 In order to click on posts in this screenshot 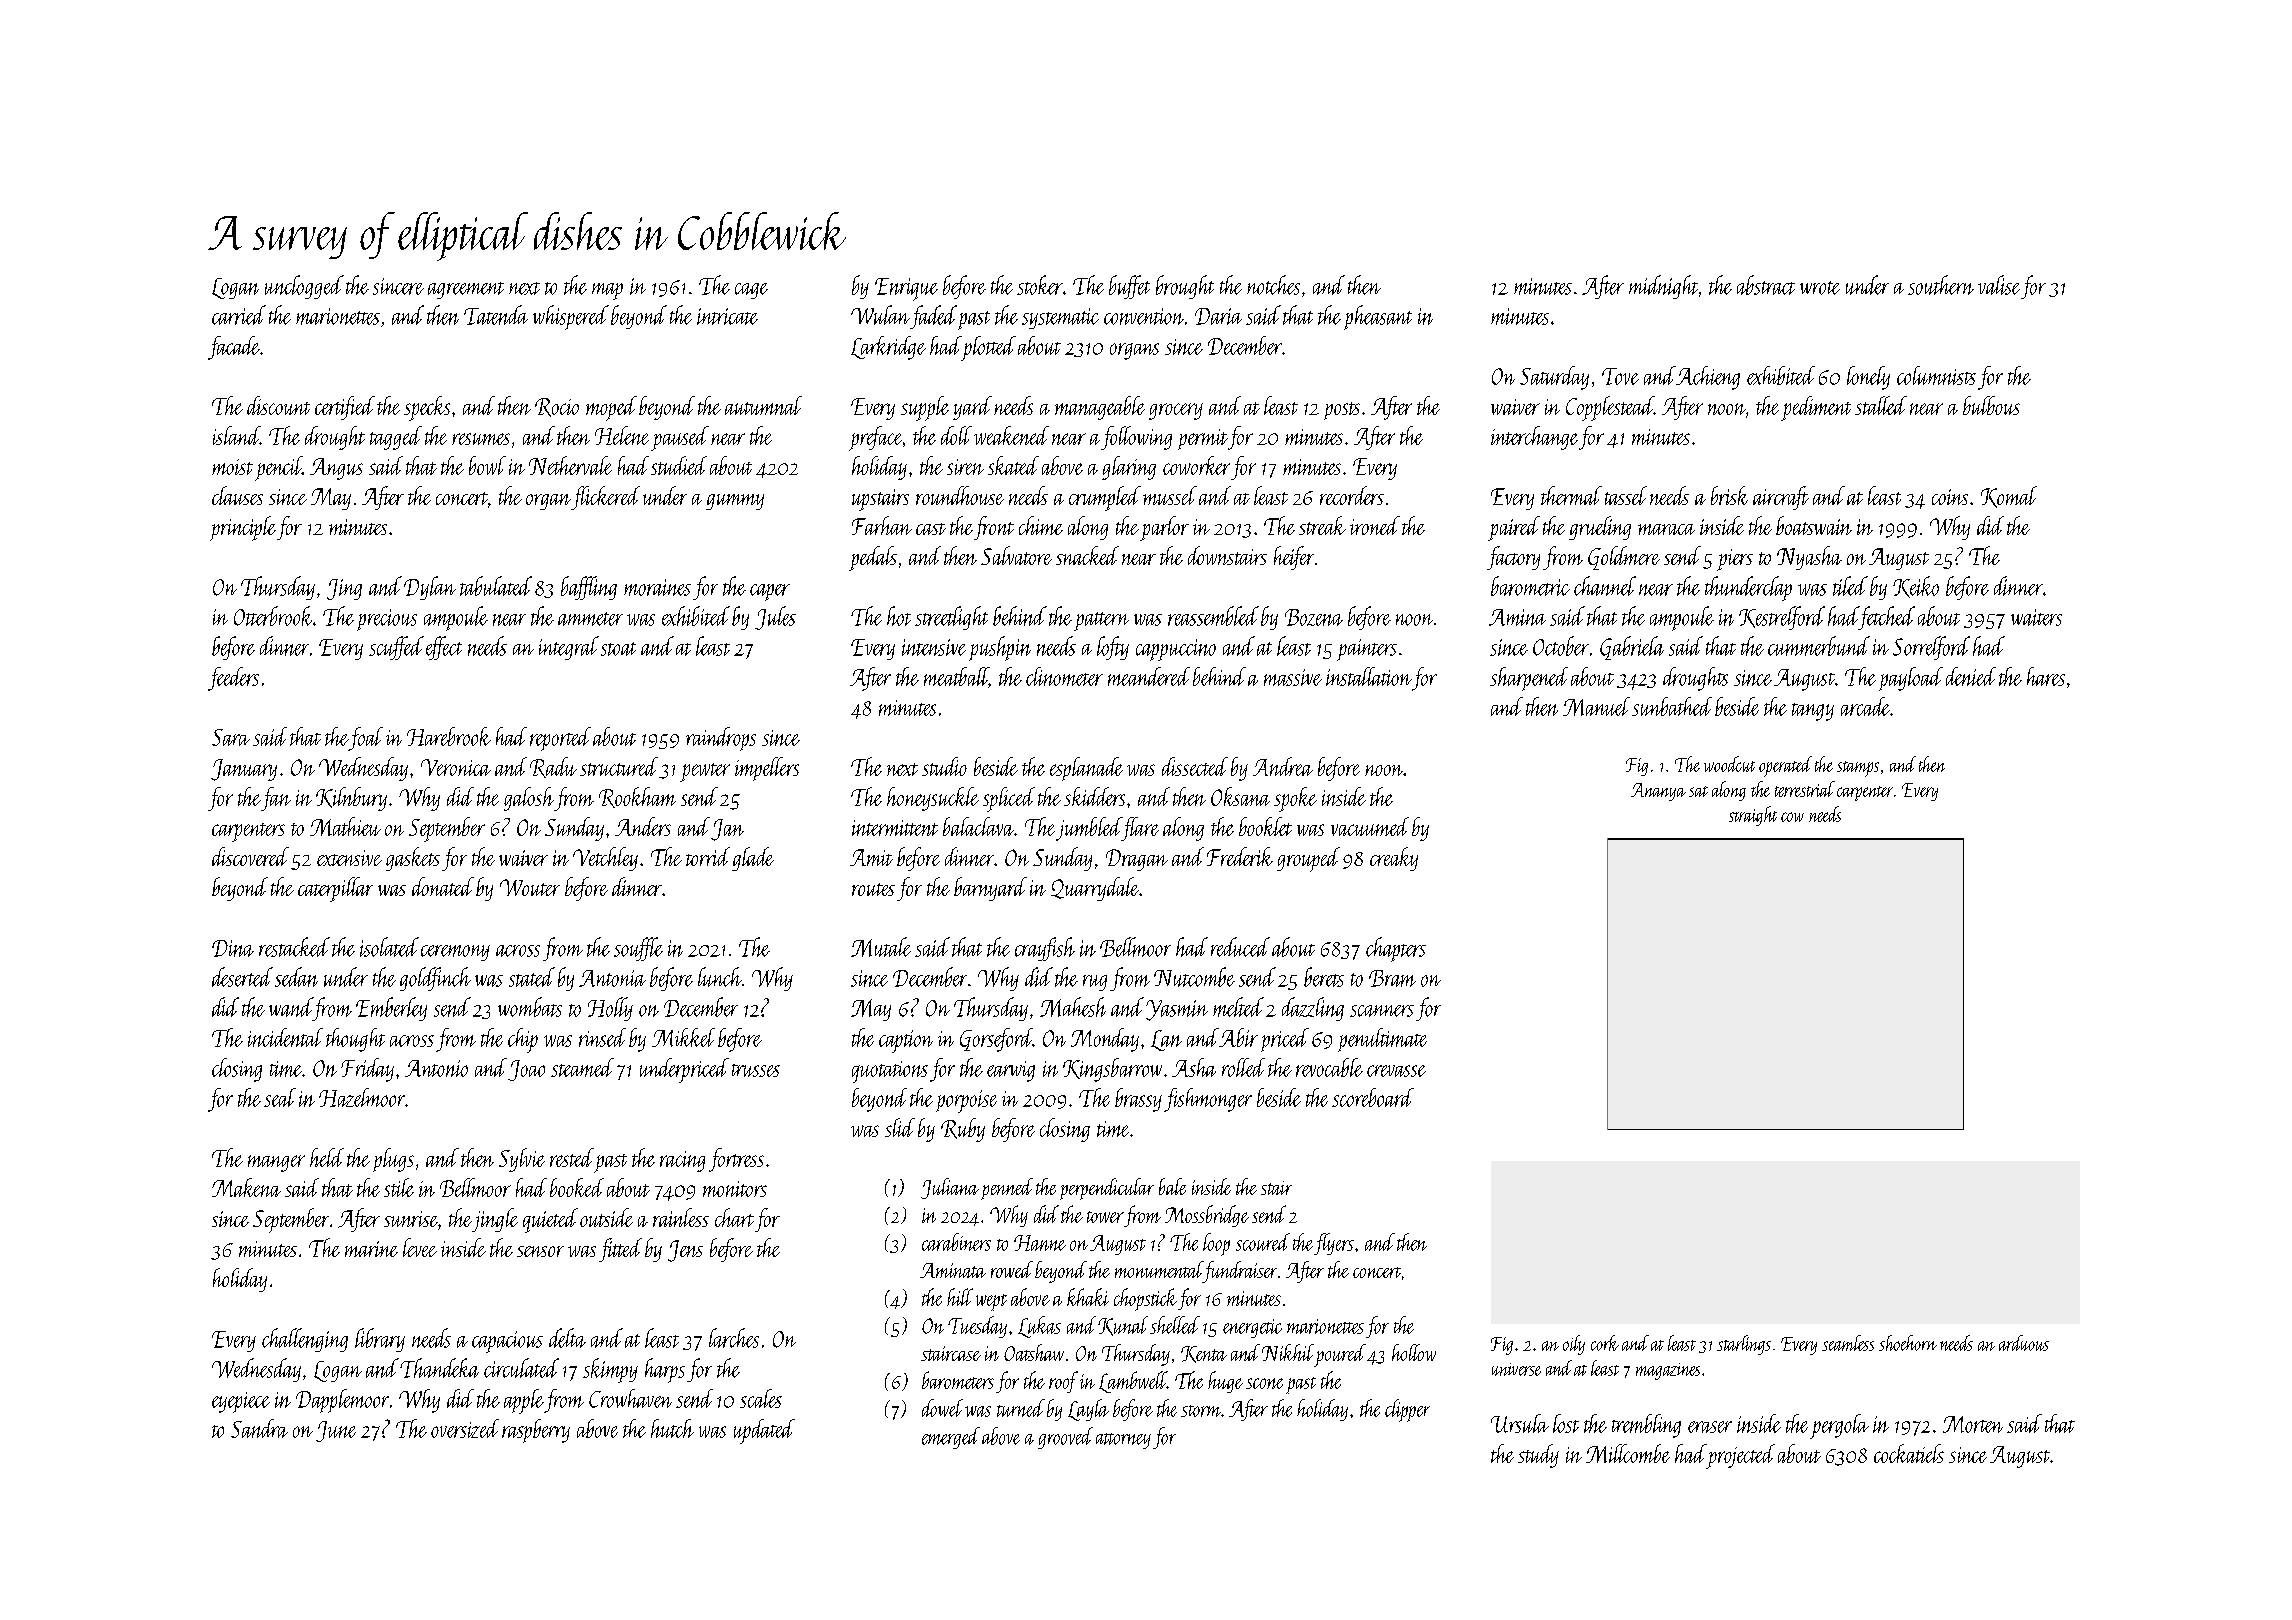, I will do `click(1342, 411)`.
